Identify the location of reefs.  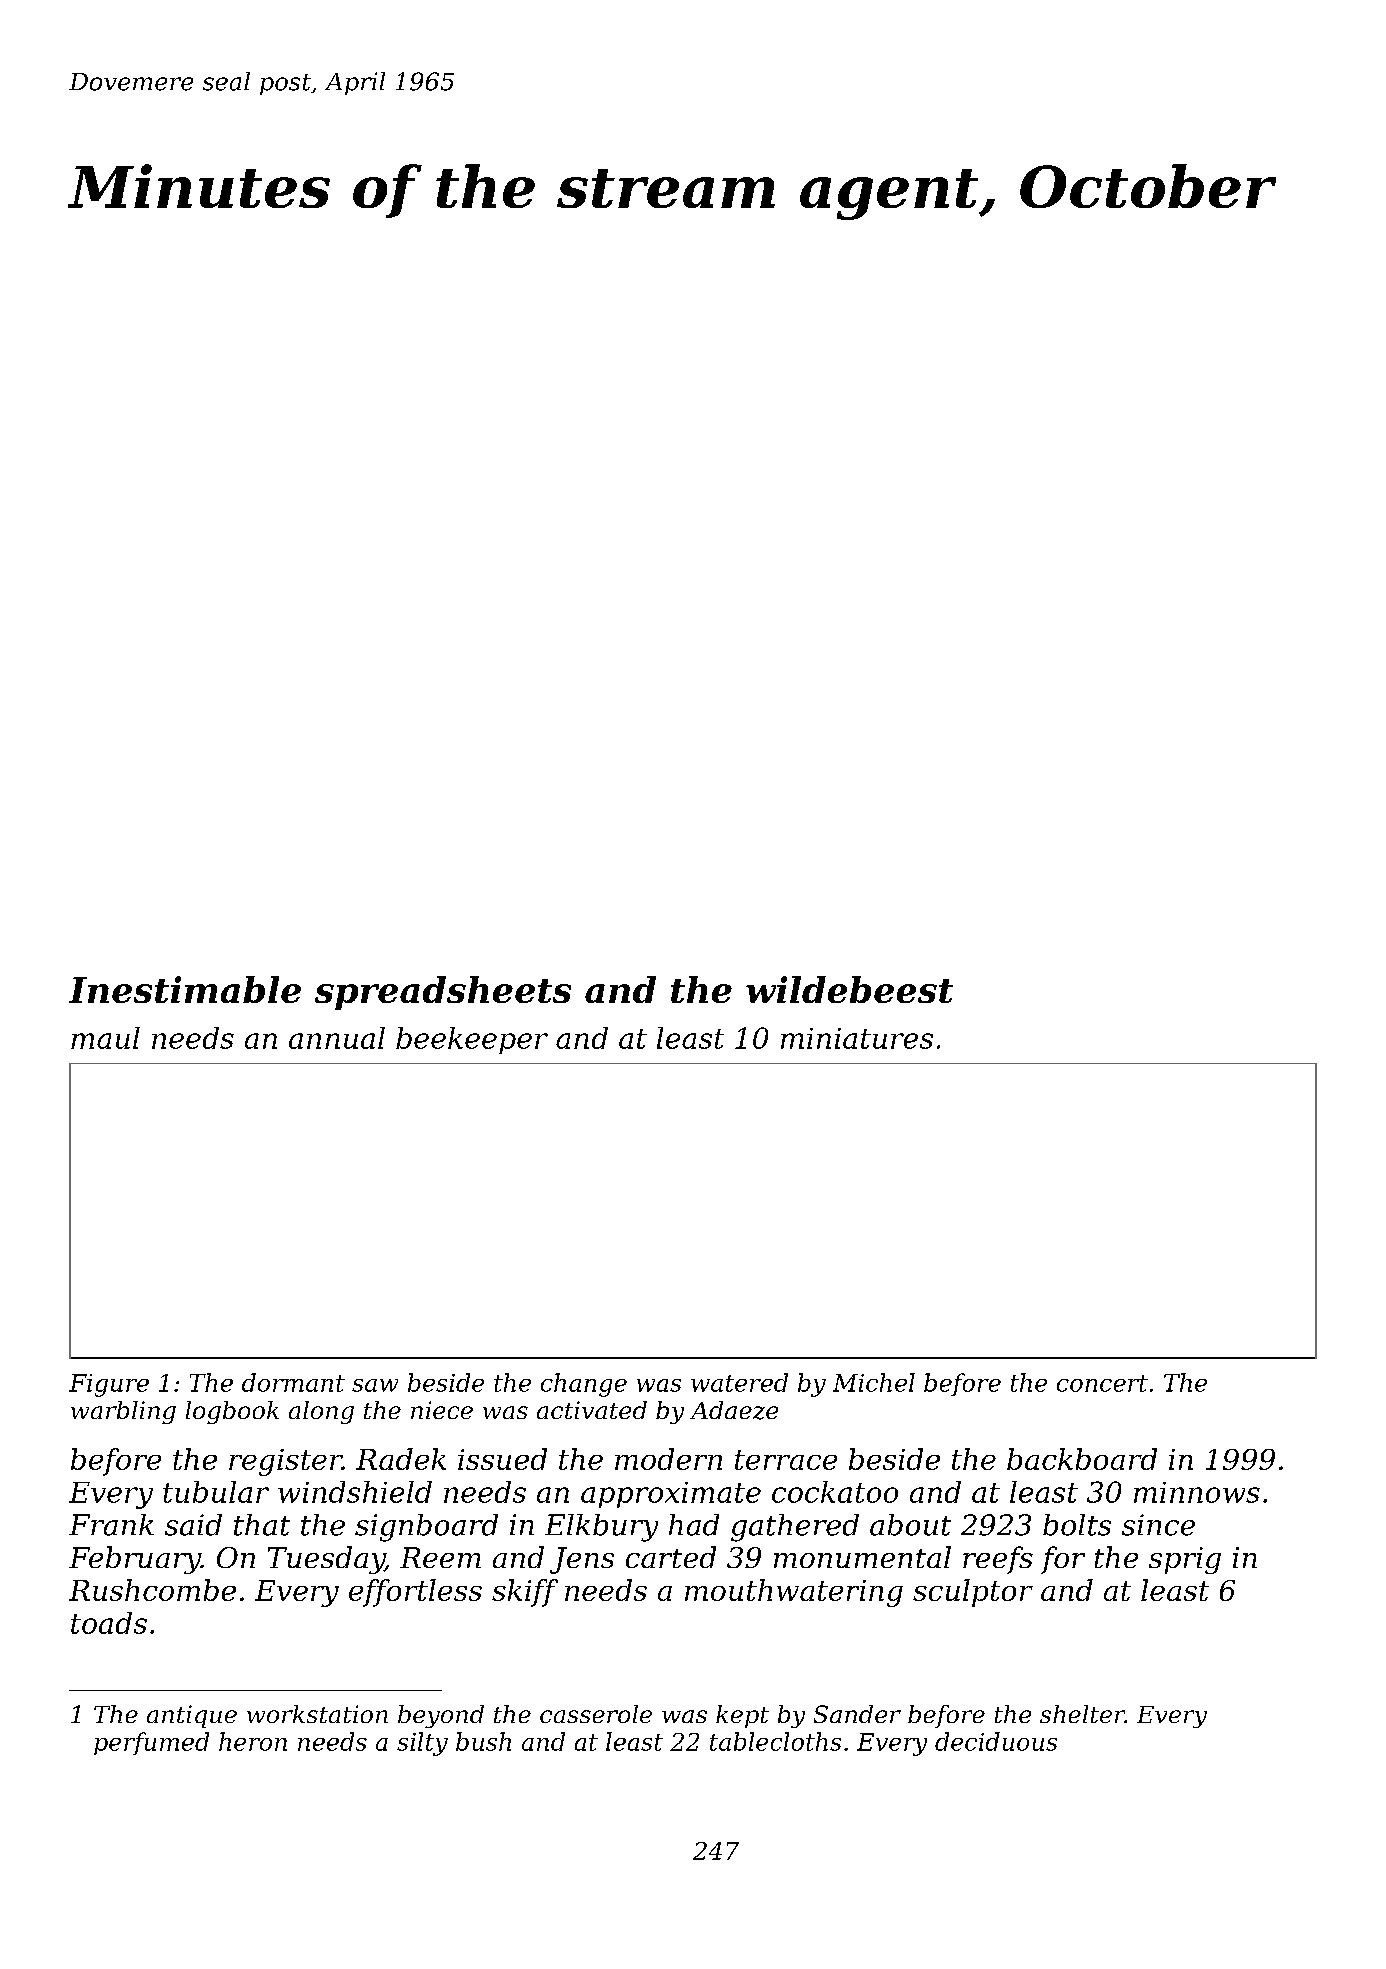
(998, 1560).
